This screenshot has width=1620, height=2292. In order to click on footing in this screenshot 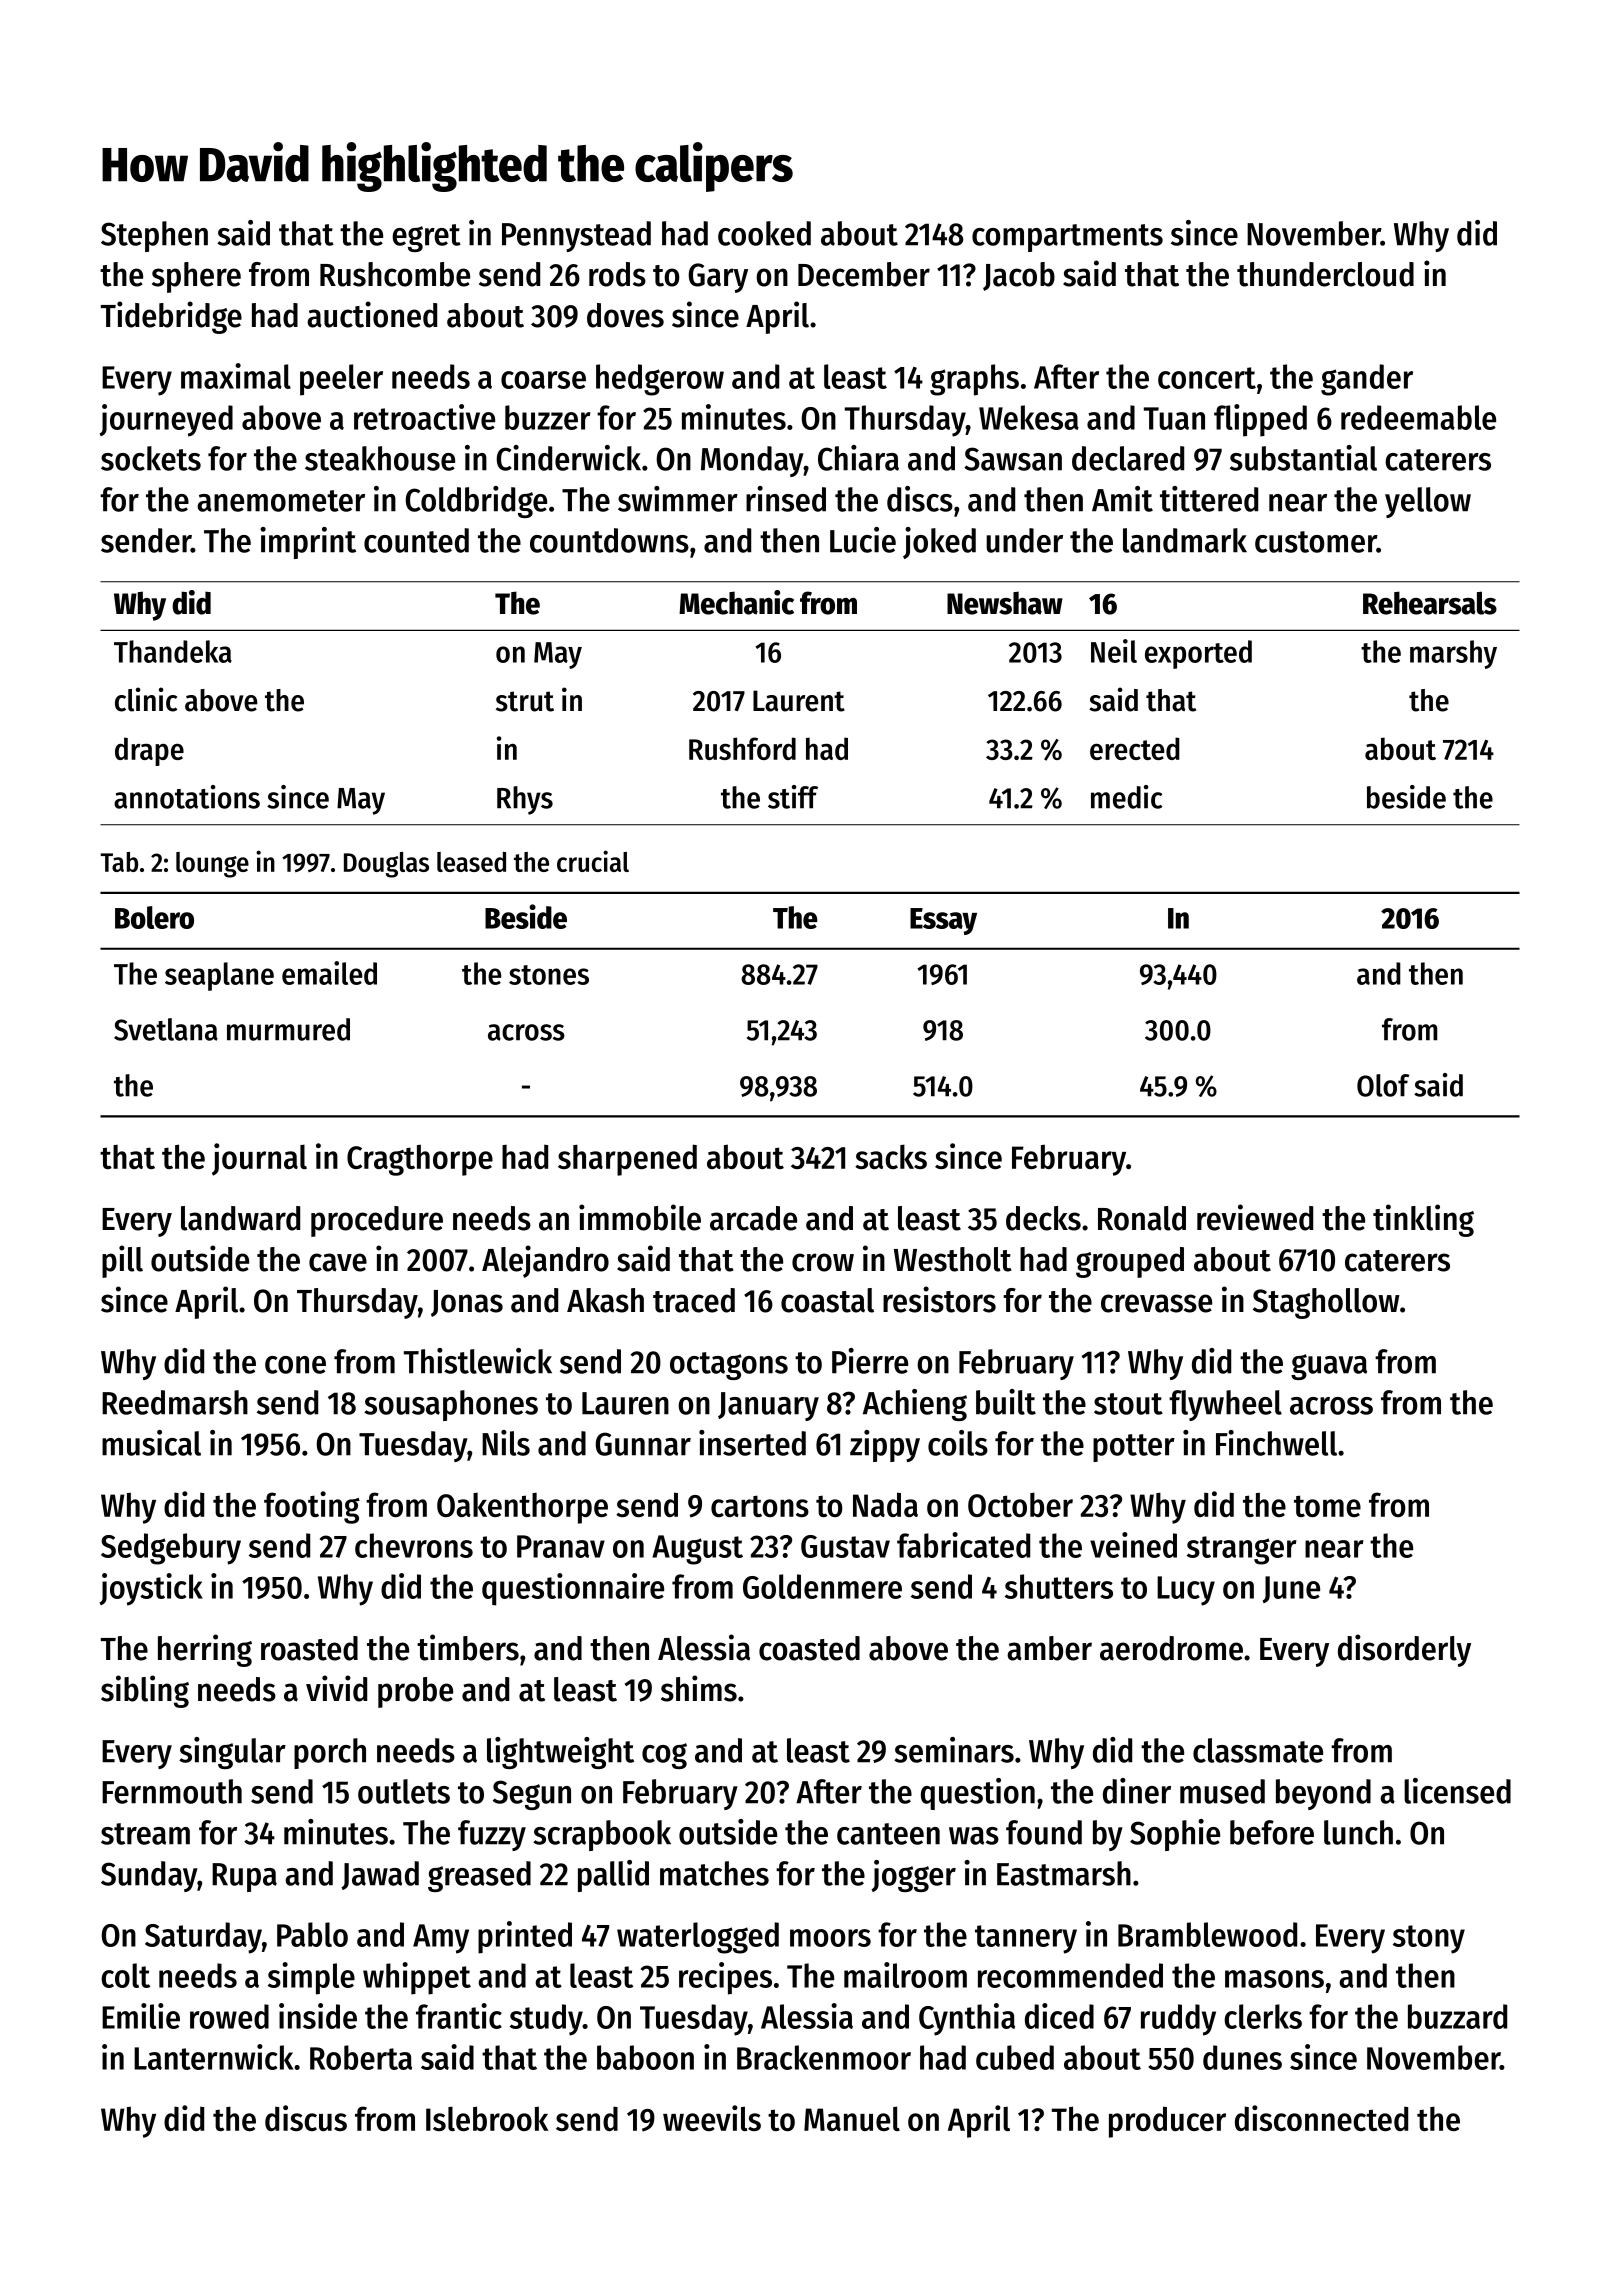, I will do `click(312, 1507)`.
